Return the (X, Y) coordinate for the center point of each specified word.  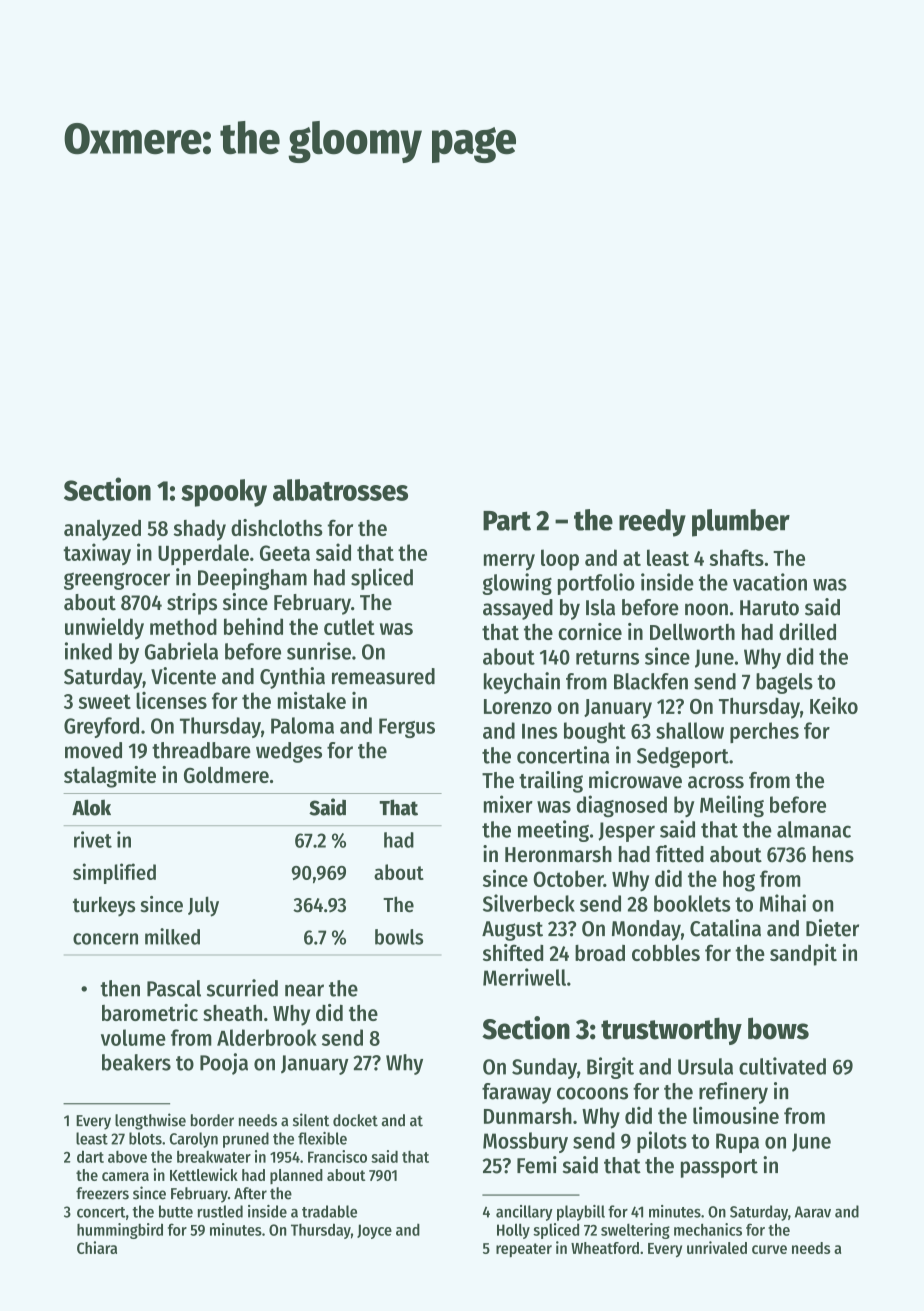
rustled (220, 1211)
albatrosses (340, 490)
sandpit (803, 955)
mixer (508, 804)
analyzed (102, 530)
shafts (736, 557)
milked (172, 936)
